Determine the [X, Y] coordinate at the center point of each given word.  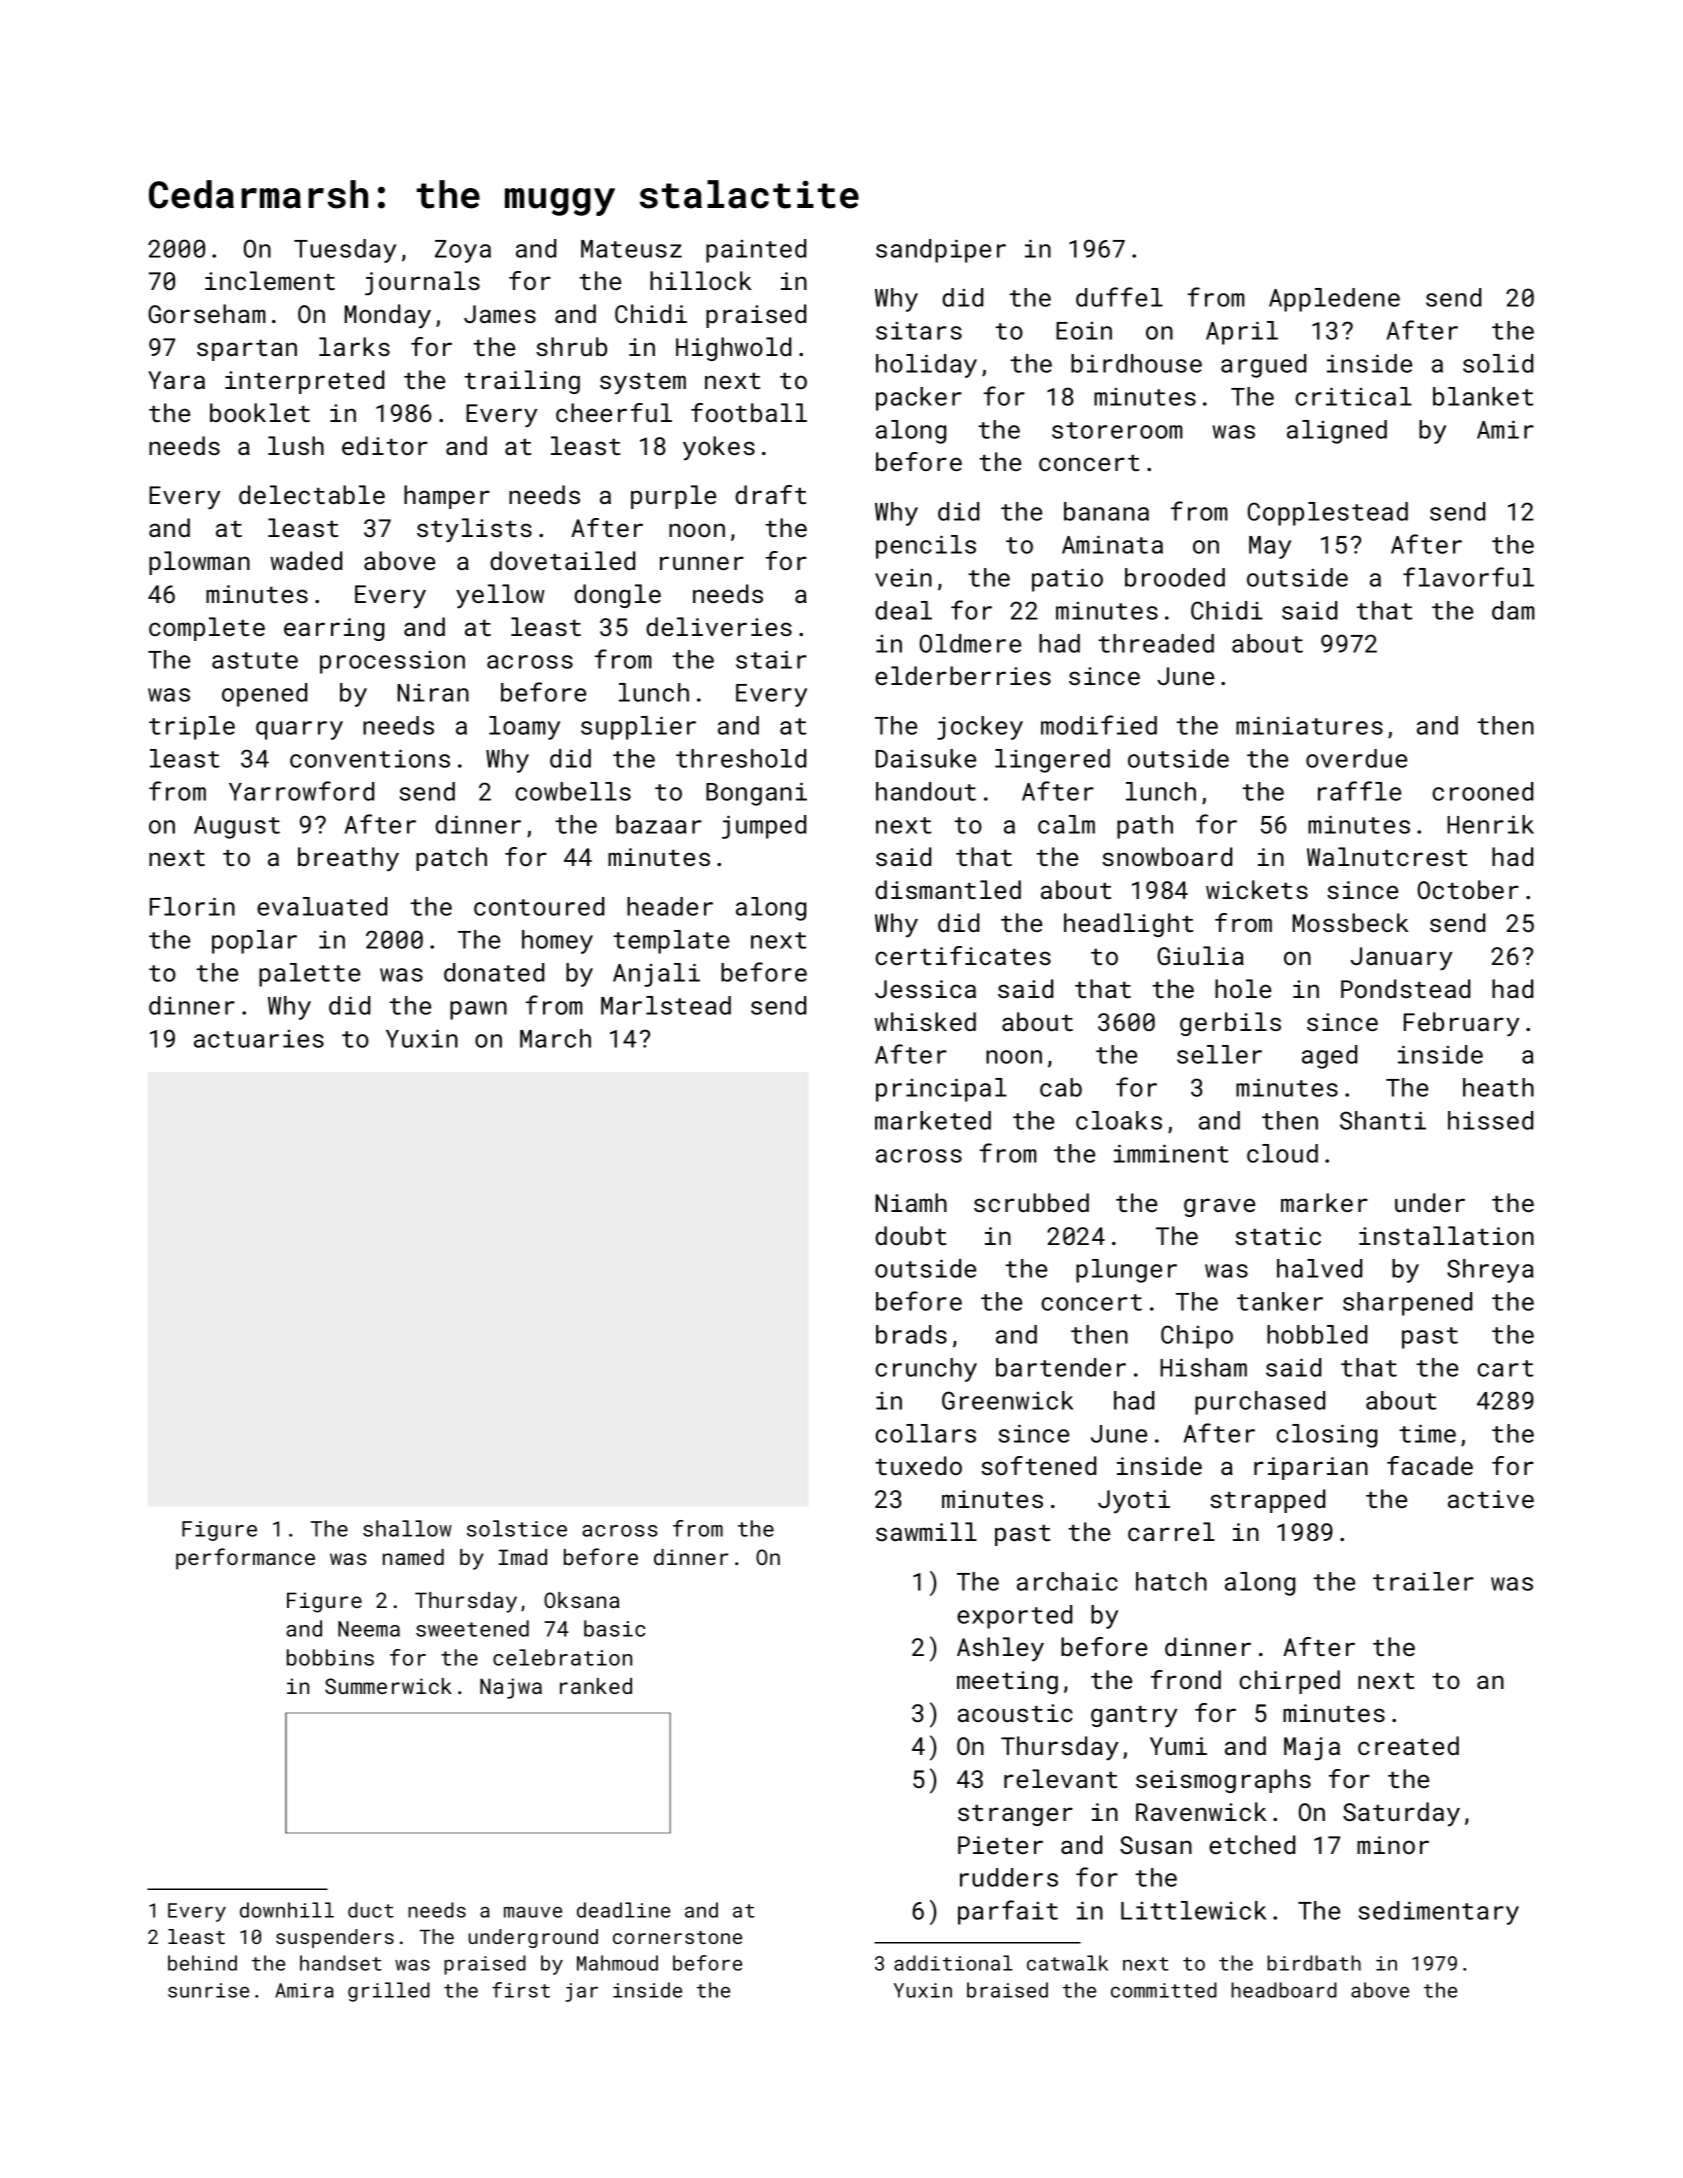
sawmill [926, 1531]
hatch [1171, 1581]
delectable [312, 494]
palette [309, 975]
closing [1326, 1436]
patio [1067, 580]
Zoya [463, 251]
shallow [407, 1528]
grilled [389, 1992]
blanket [1483, 396]
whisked [925, 1021]
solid [1498, 363]
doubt [910, 1235]
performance [245, 1559]
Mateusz [631, 249]
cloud [1282, 1153]
